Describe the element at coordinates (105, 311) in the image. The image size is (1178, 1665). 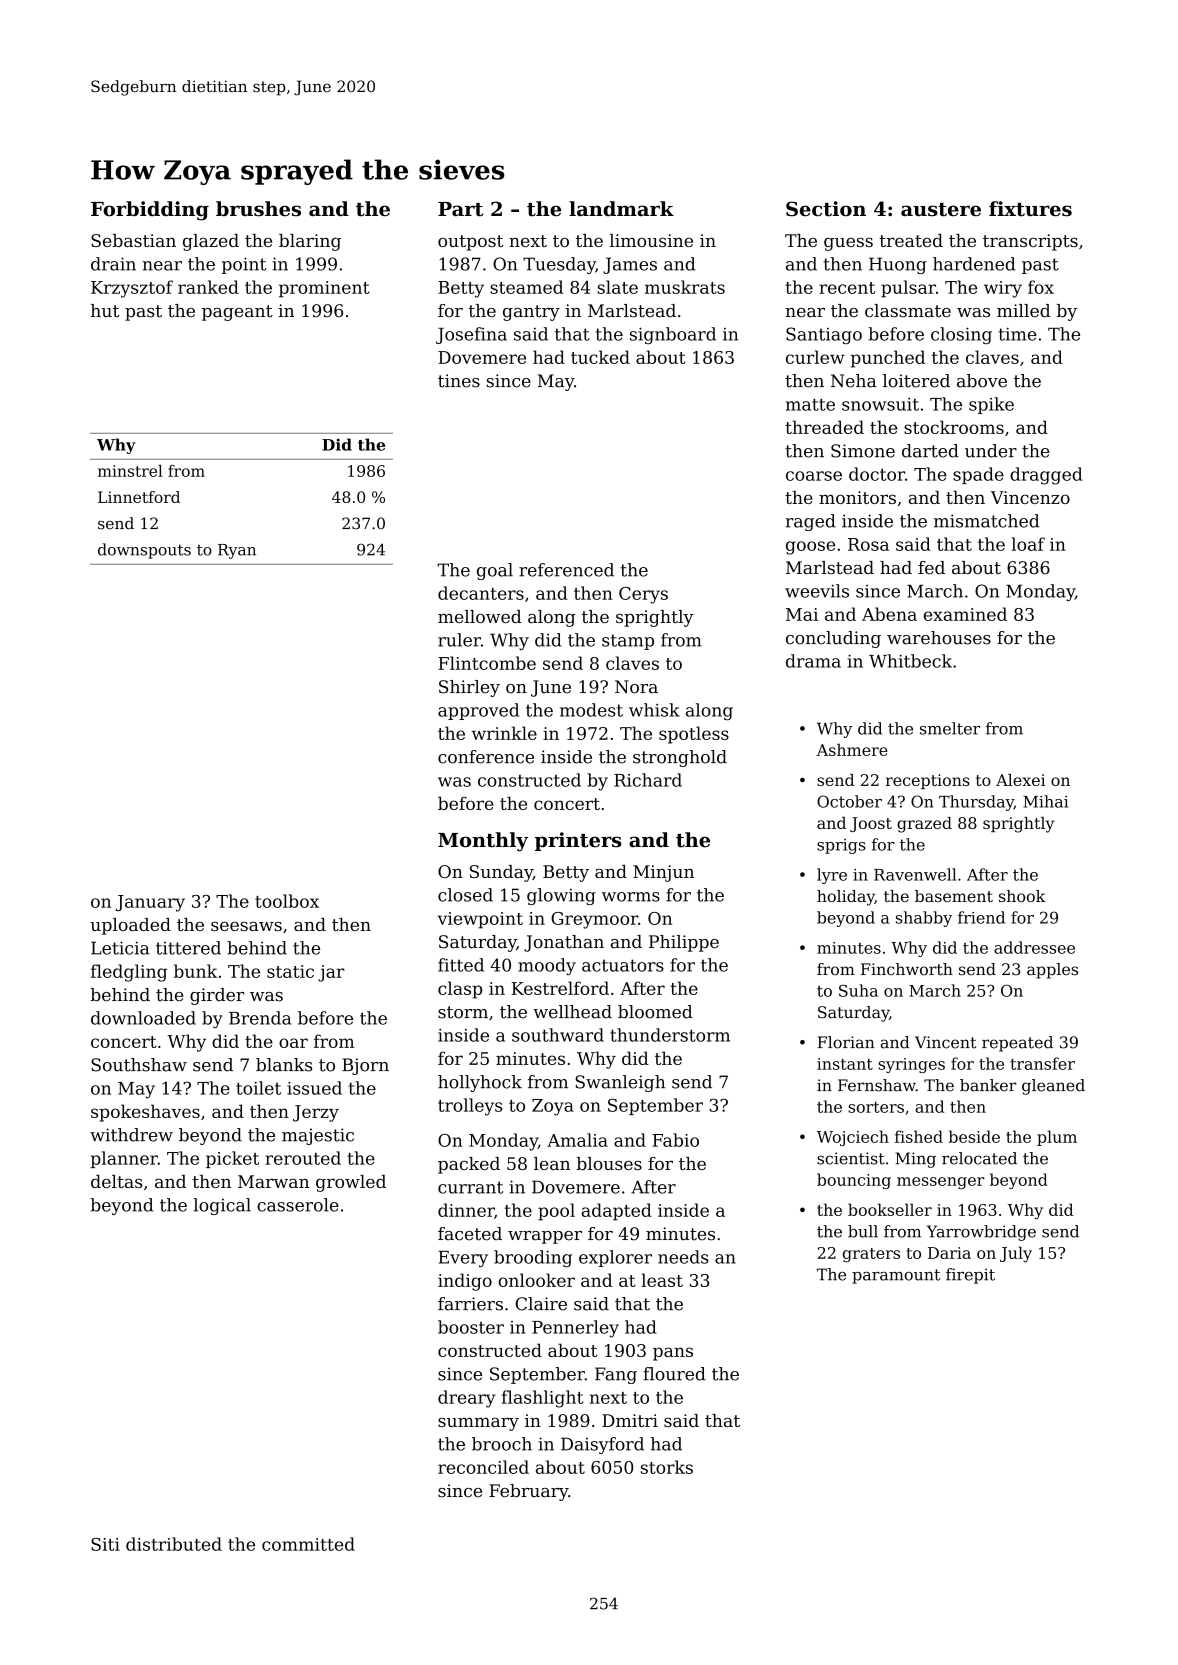
I see `hut` at that location.
